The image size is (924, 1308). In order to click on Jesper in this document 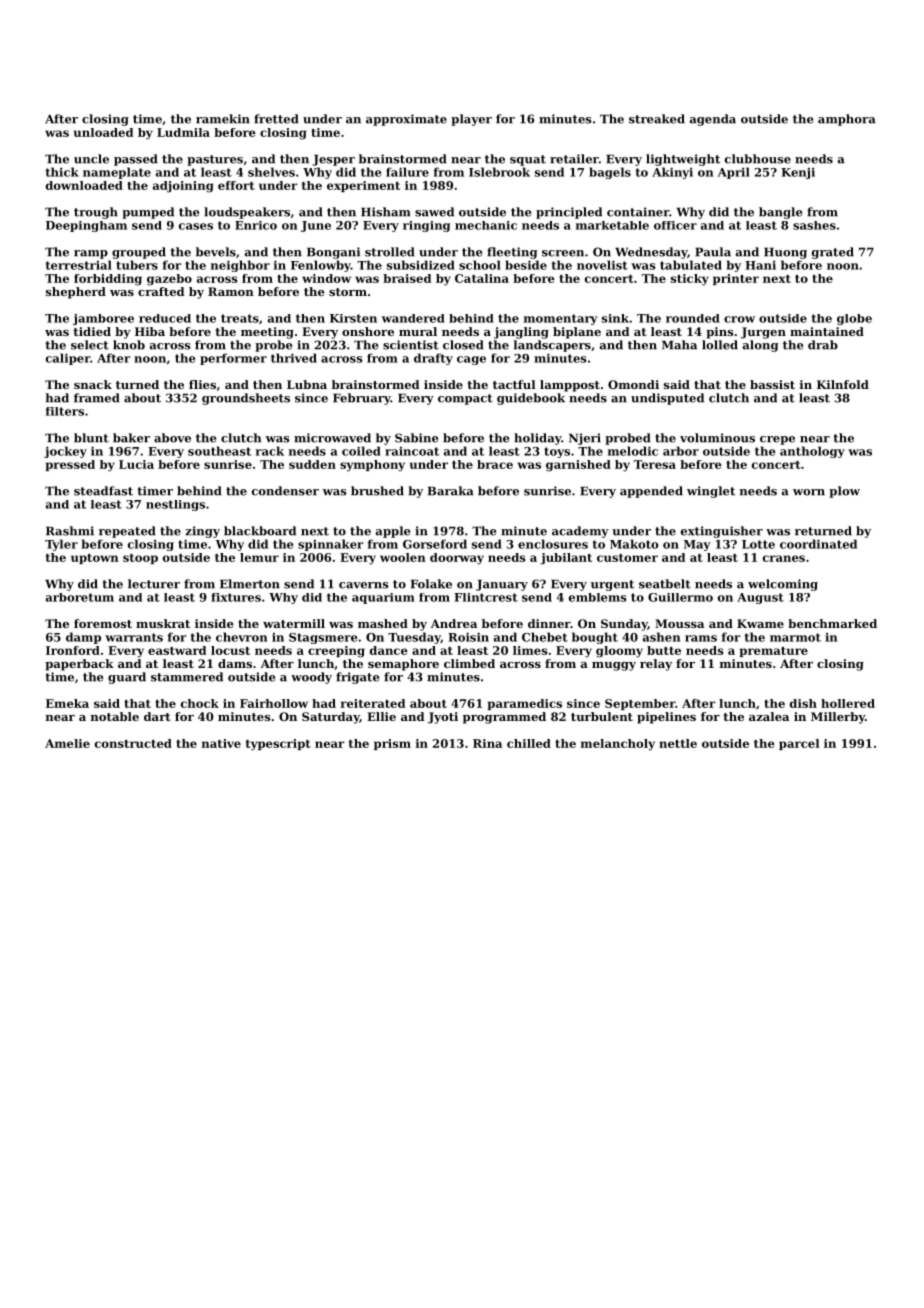, I will do `click(333, 160)`.
